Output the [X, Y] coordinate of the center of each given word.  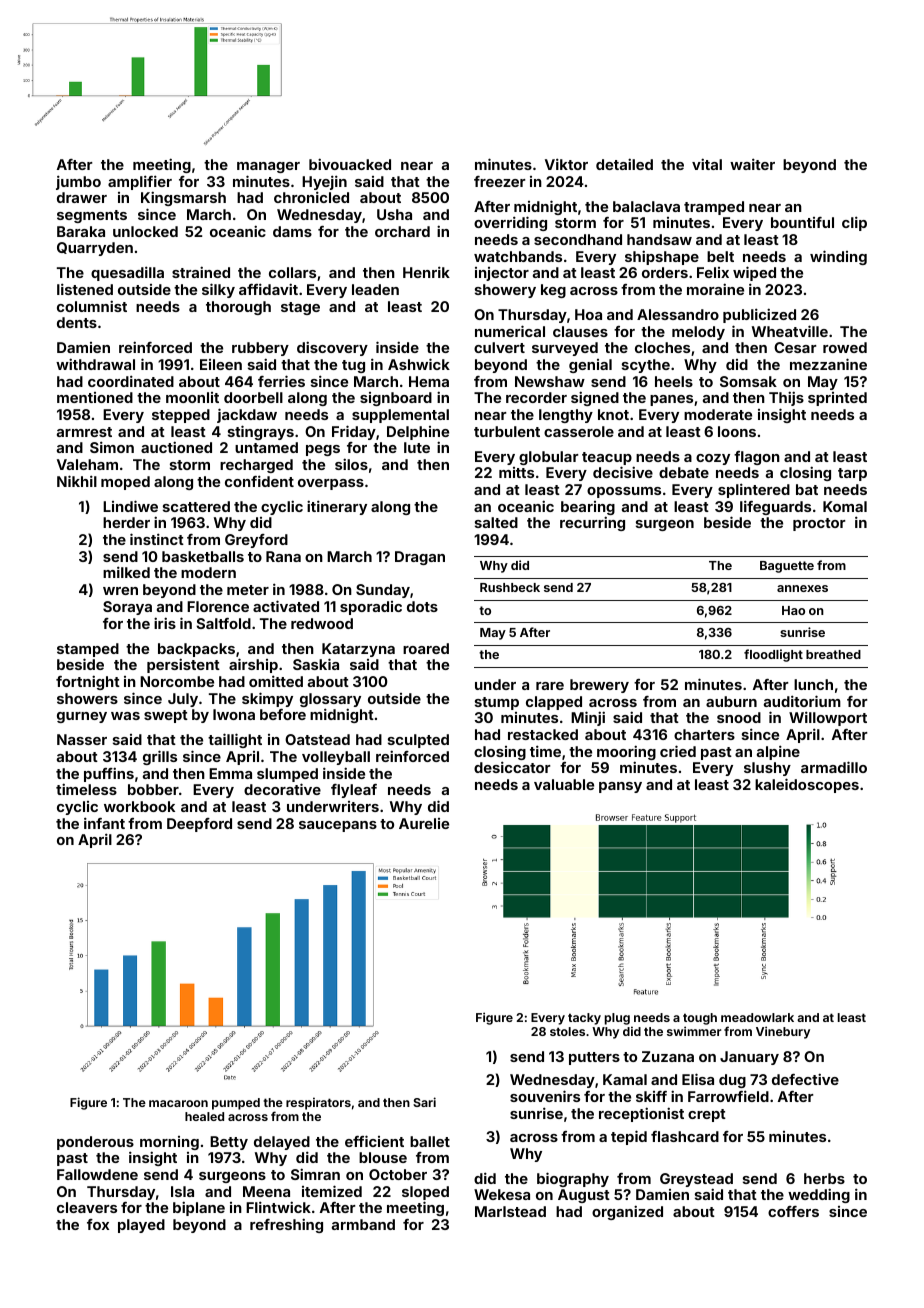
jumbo [78, 182]
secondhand [578, 239]
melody [698, 333]
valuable [564, 784]
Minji [588, 718]
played [141, 1226]
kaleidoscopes [807, 785]
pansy [620, 787]
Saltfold [223, 623]
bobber [153, 789]
